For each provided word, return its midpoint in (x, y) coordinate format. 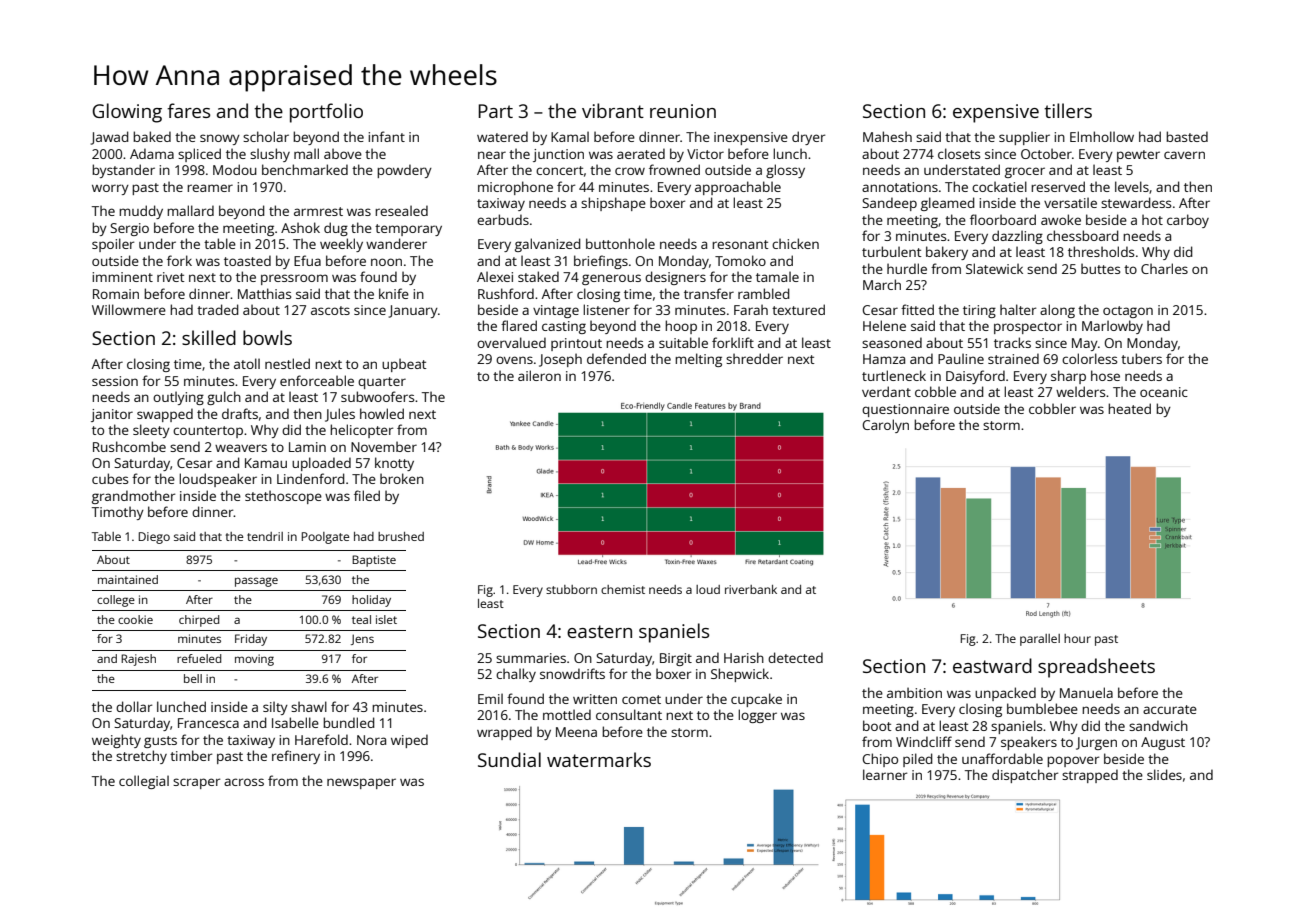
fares (188, 110)
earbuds (503, 219)
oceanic (1164, 392)
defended (616, 358)
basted (1187, 136)
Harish (744, 657)
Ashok (300, 227)
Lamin (307, 447)
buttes (1100, 268)
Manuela (1086, 692)
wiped (409, 741)
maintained (128, 579)
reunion (683, 111)
